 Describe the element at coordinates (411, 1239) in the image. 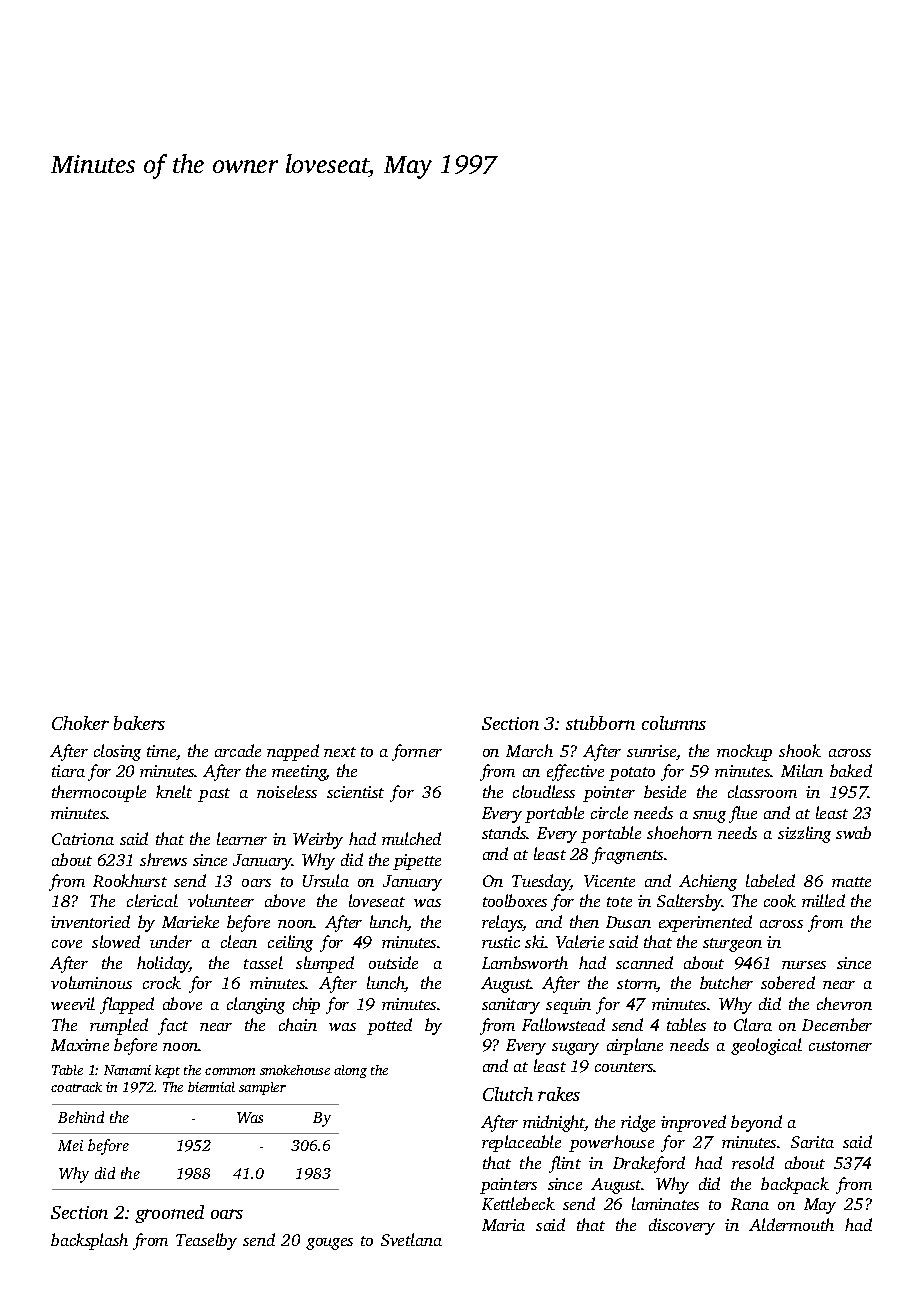

I see `Svetlana` at that location.
